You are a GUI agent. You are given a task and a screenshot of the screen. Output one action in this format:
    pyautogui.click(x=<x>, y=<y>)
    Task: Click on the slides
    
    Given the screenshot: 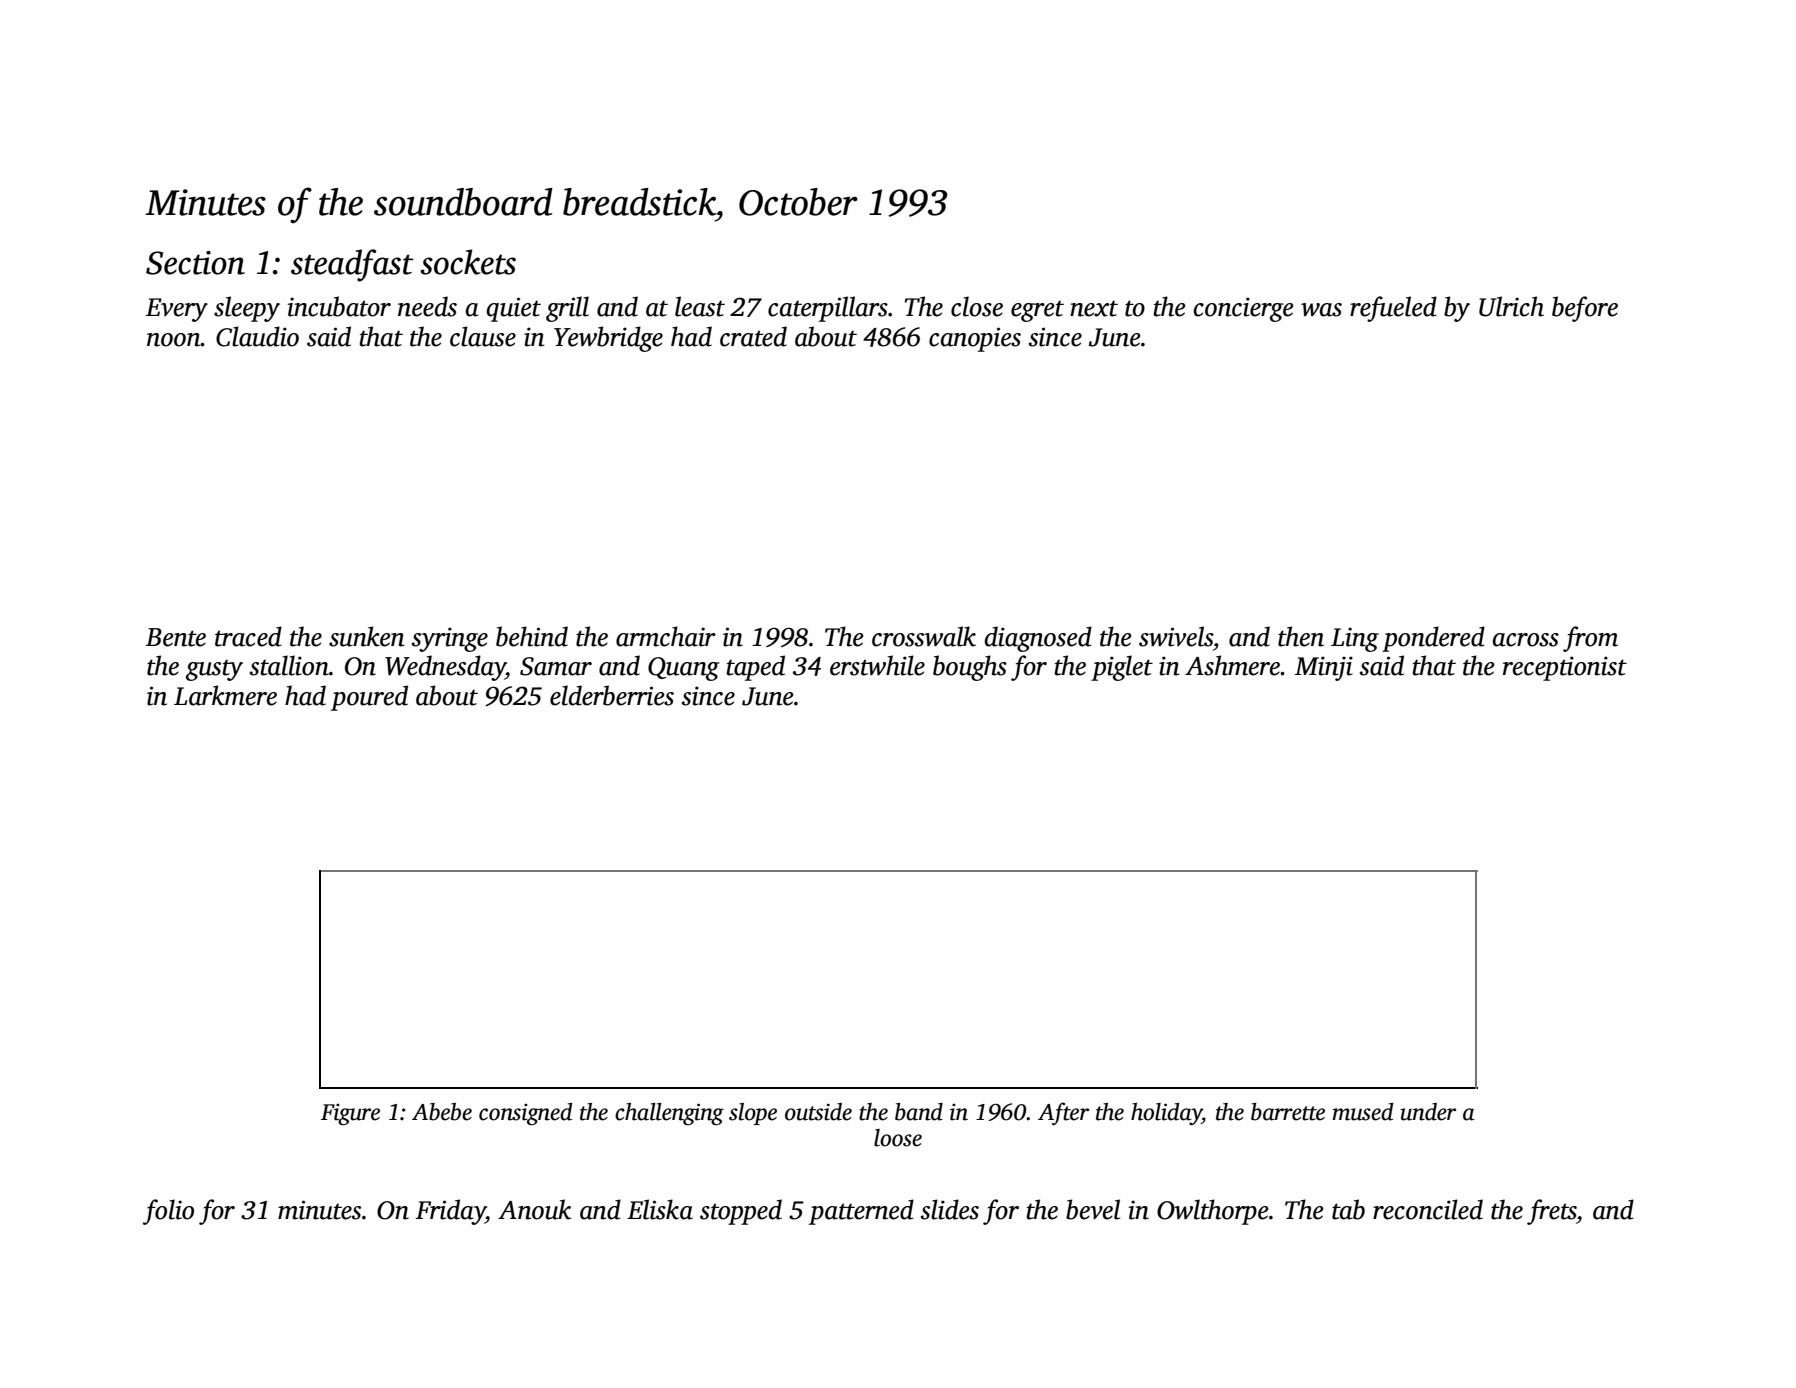 What is the action you would take?
    pyautogui.click(x=950, y=1209)
